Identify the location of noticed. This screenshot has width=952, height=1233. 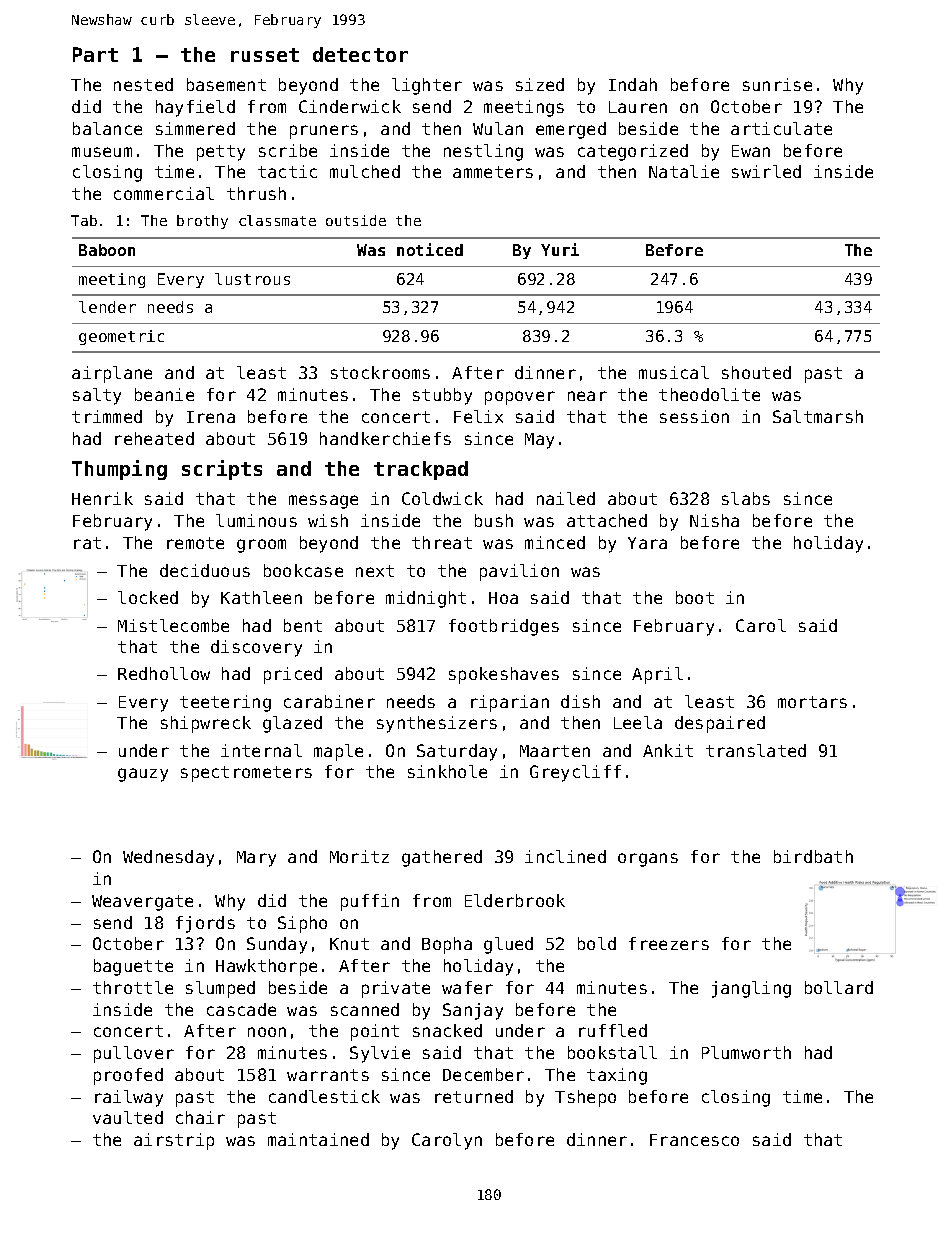
(430, 249).
